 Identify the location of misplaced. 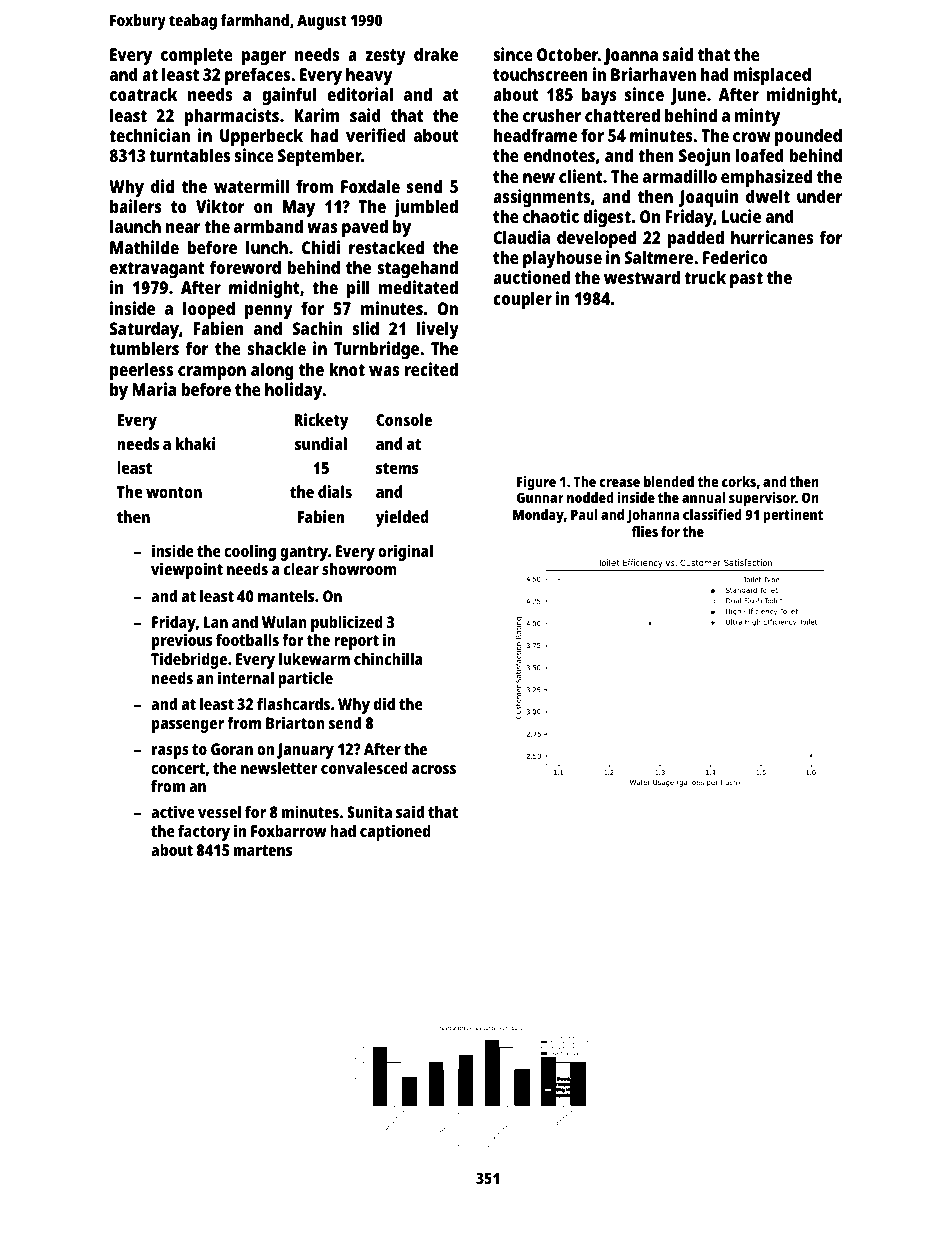
(772, 76).
